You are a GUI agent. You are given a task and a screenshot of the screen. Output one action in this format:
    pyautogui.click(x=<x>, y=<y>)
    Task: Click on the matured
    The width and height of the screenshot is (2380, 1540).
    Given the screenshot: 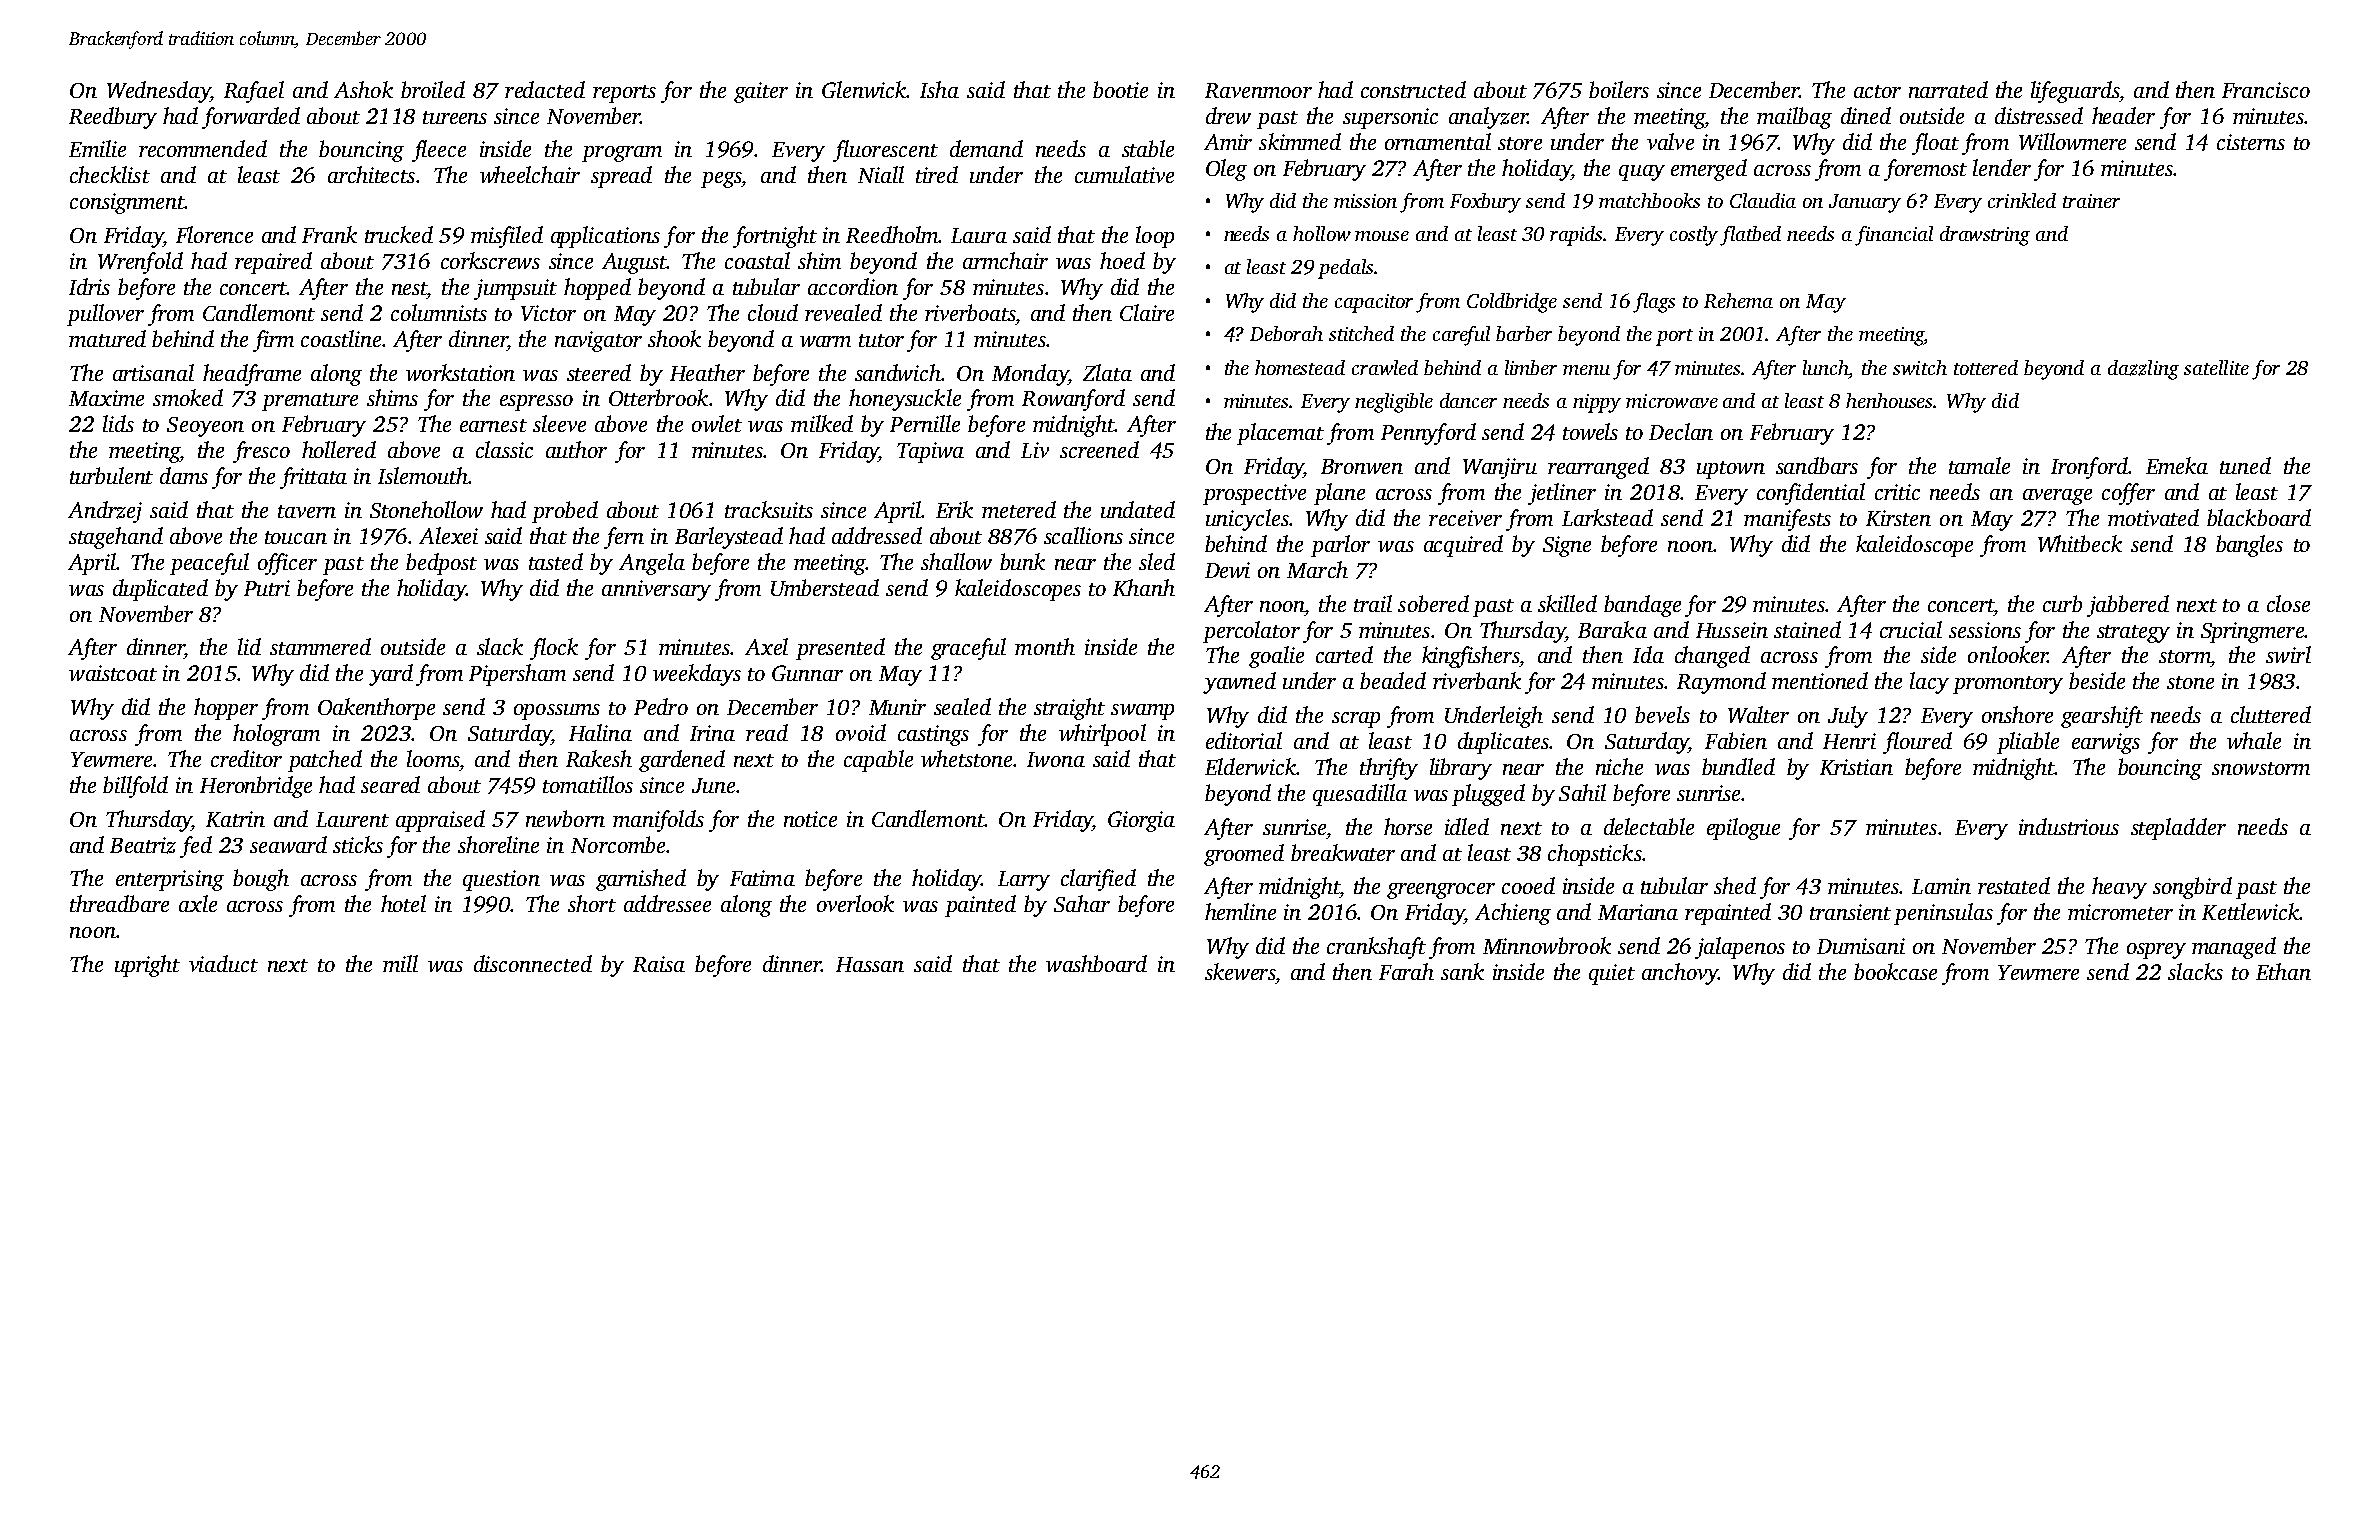 What is the action you would take?
    pyautogui.click(x=107, y=338)
